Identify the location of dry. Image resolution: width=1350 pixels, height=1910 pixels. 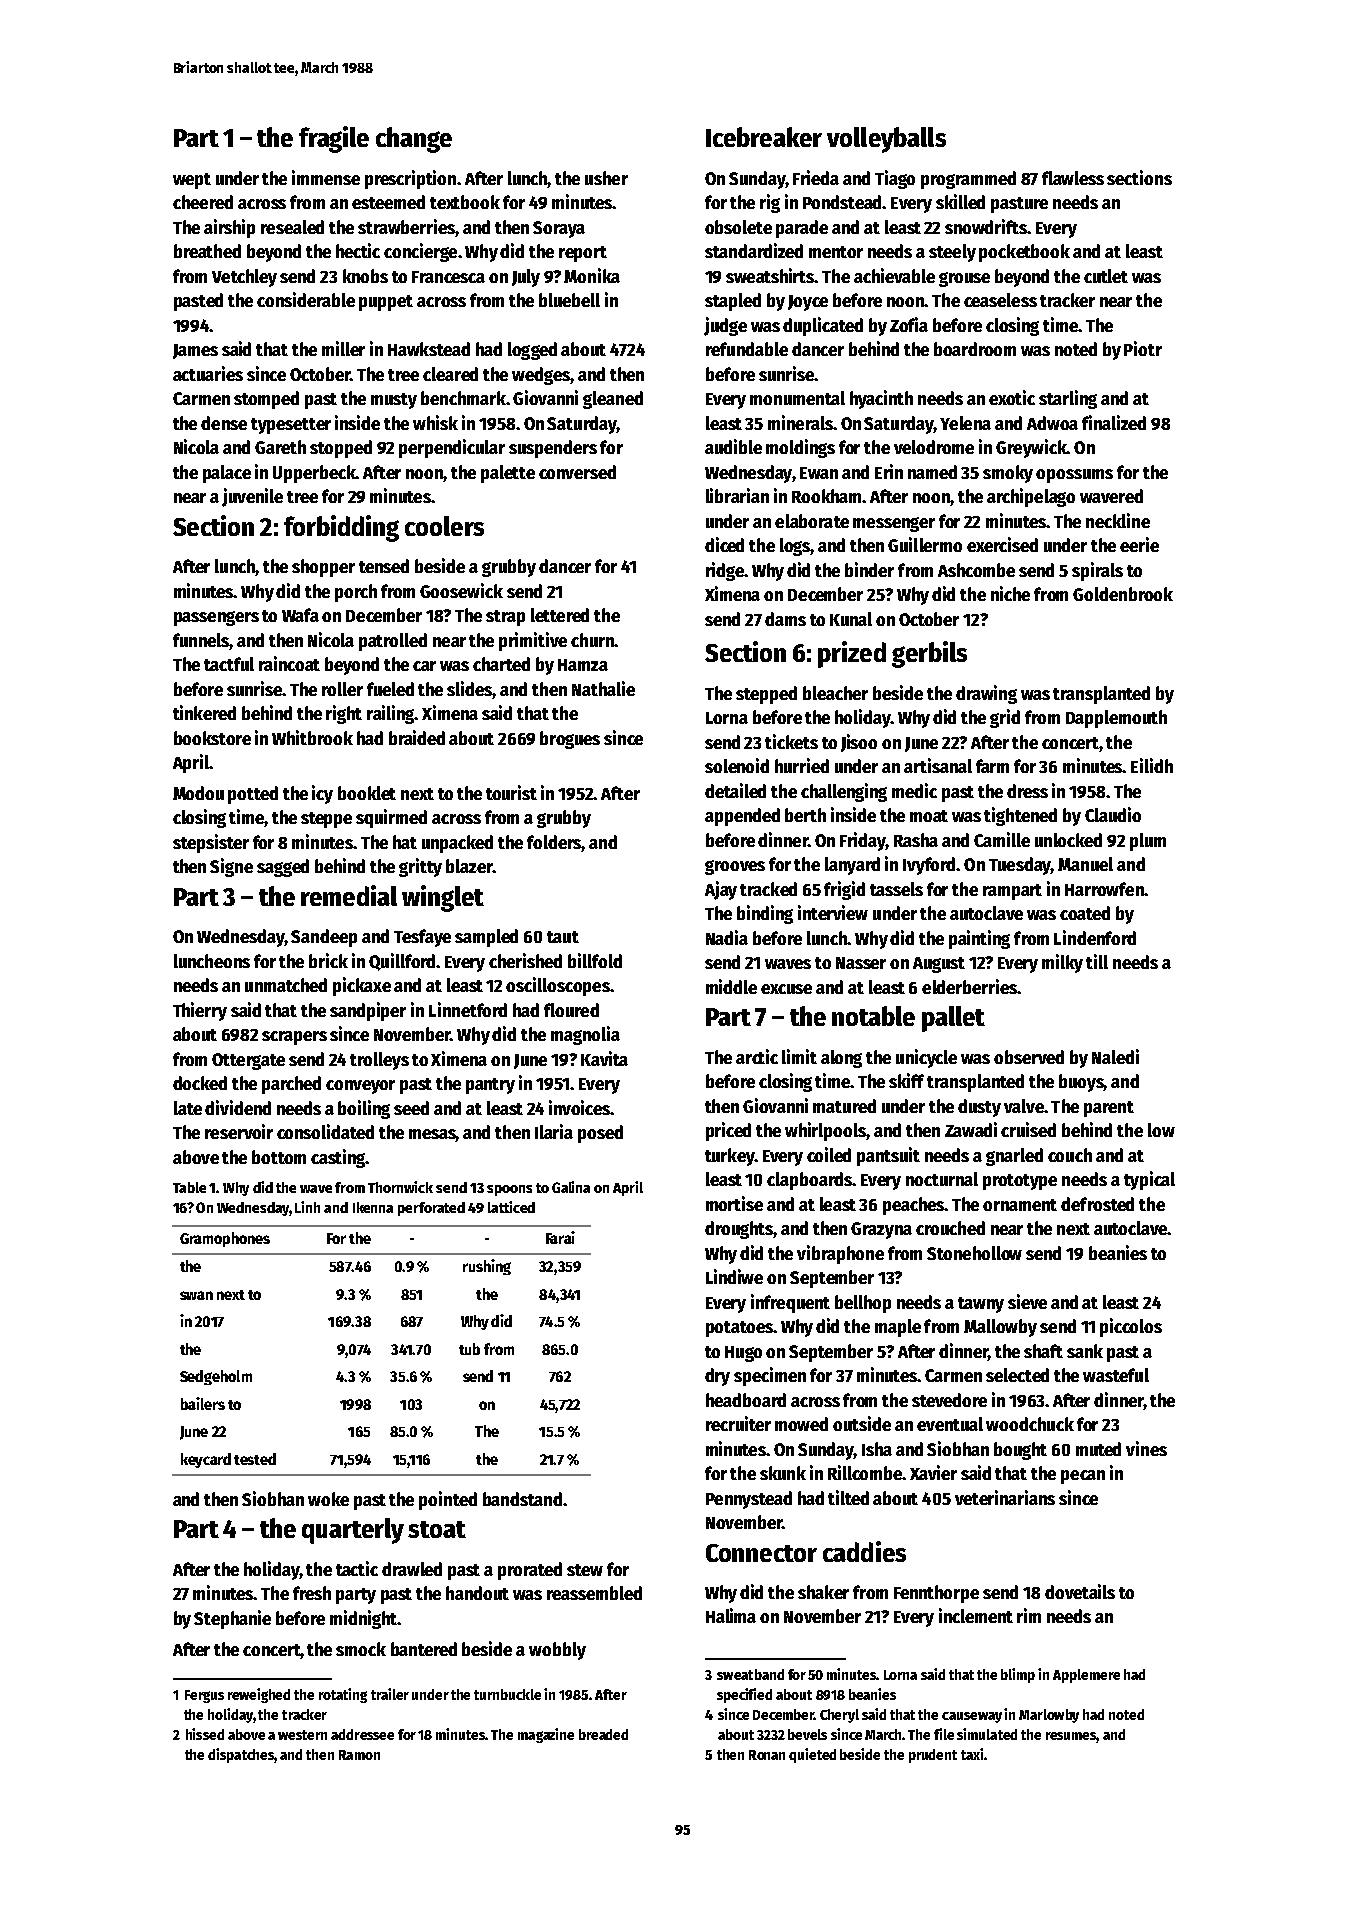
(717, 1377).
